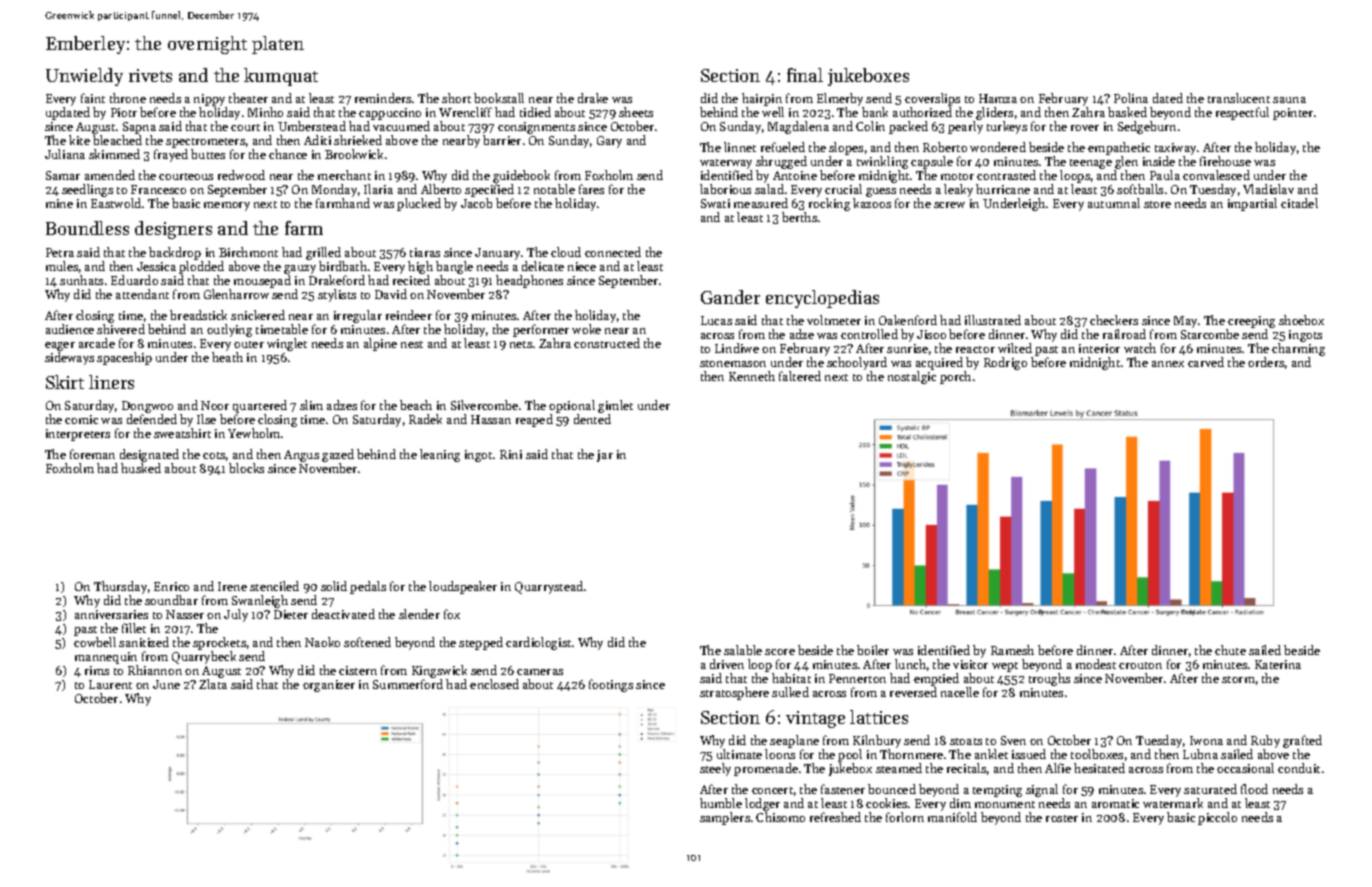  I want to click on designers, so click(173, 230).
